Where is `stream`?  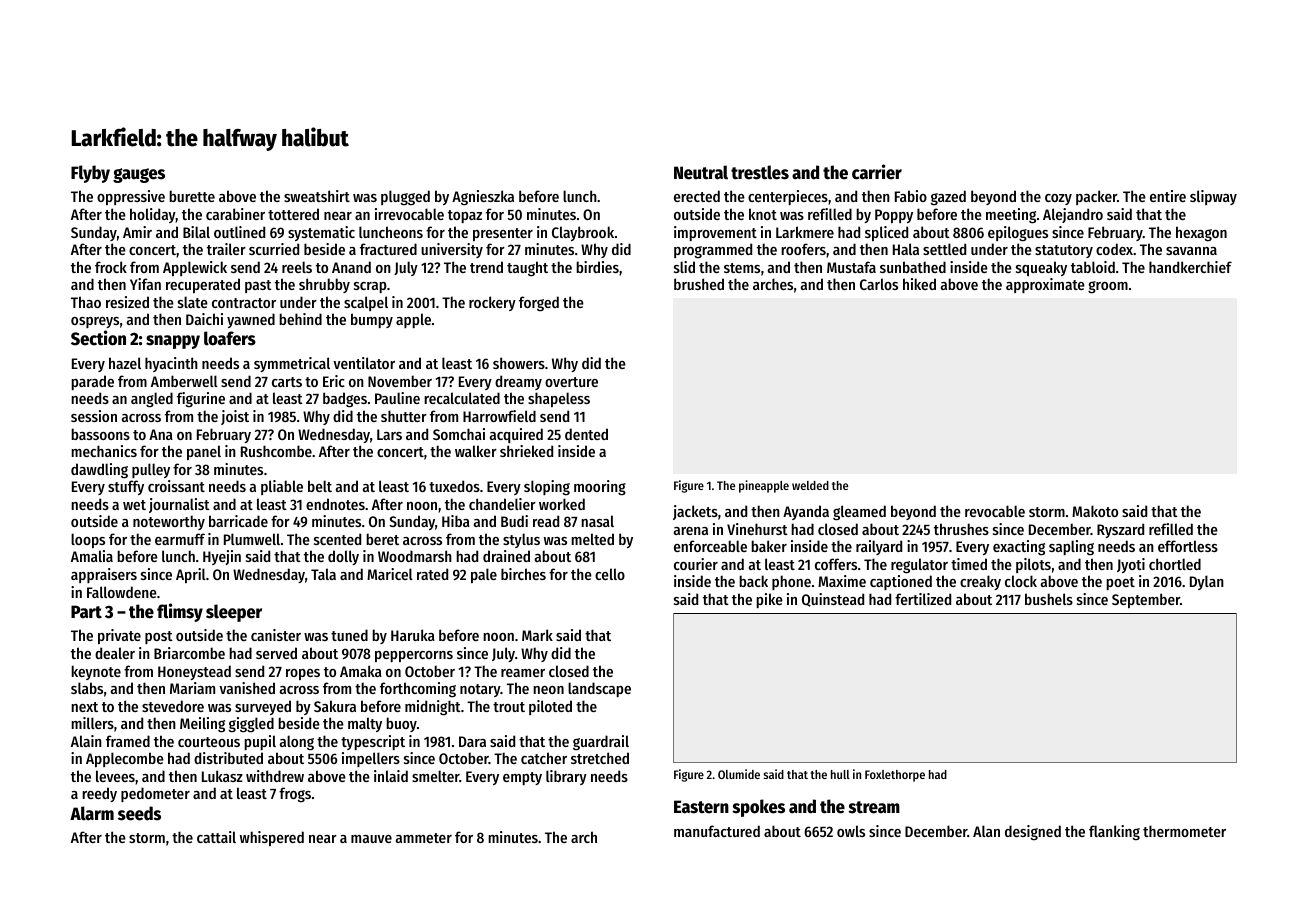
stream is located at coordinates (874, 807).
